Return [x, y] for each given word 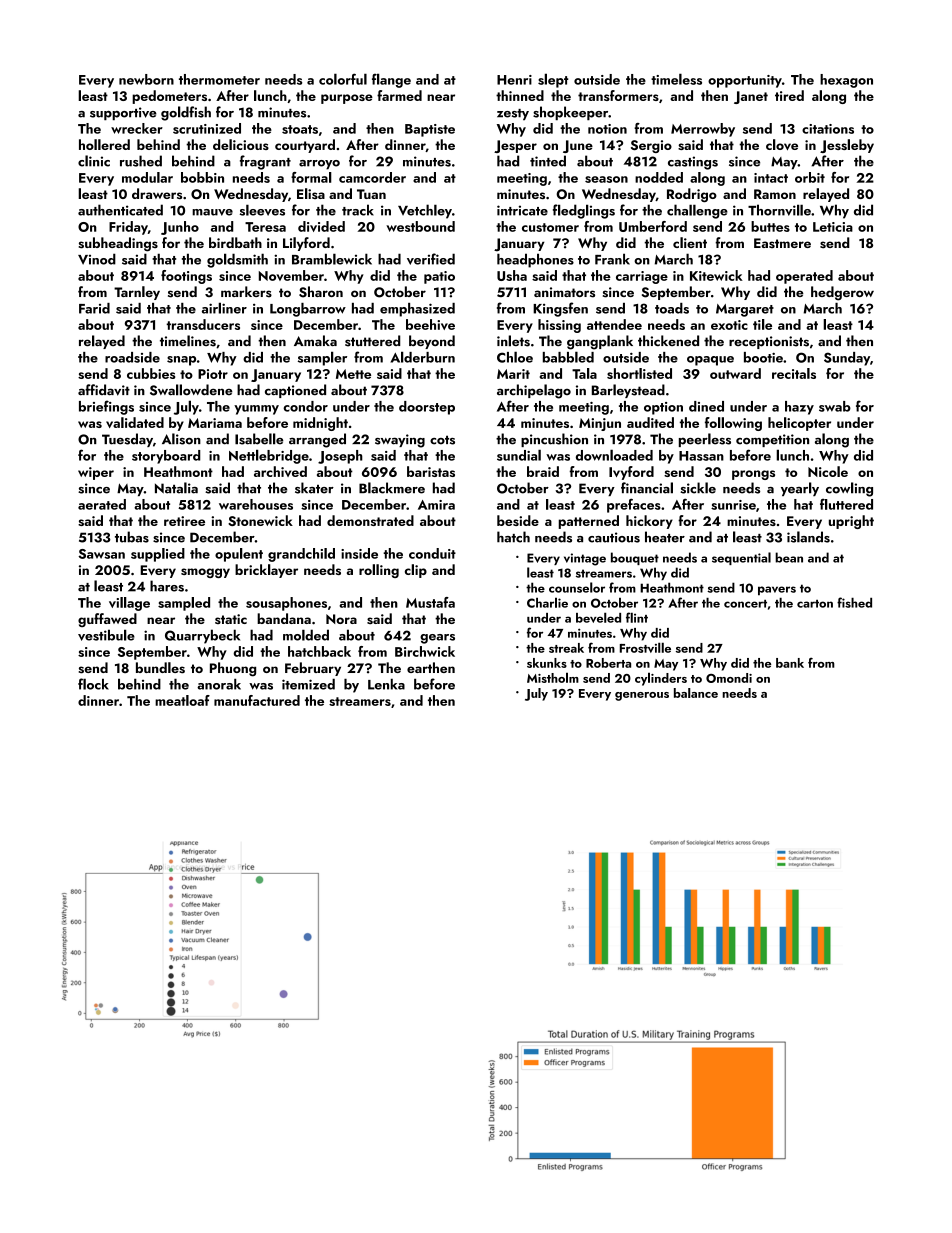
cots [442, 440]
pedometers [169, 97]
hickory [649, 522]
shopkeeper [570, 113]
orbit [810, 177]
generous [642, 696]
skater [314, 488]
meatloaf [182, 700]
